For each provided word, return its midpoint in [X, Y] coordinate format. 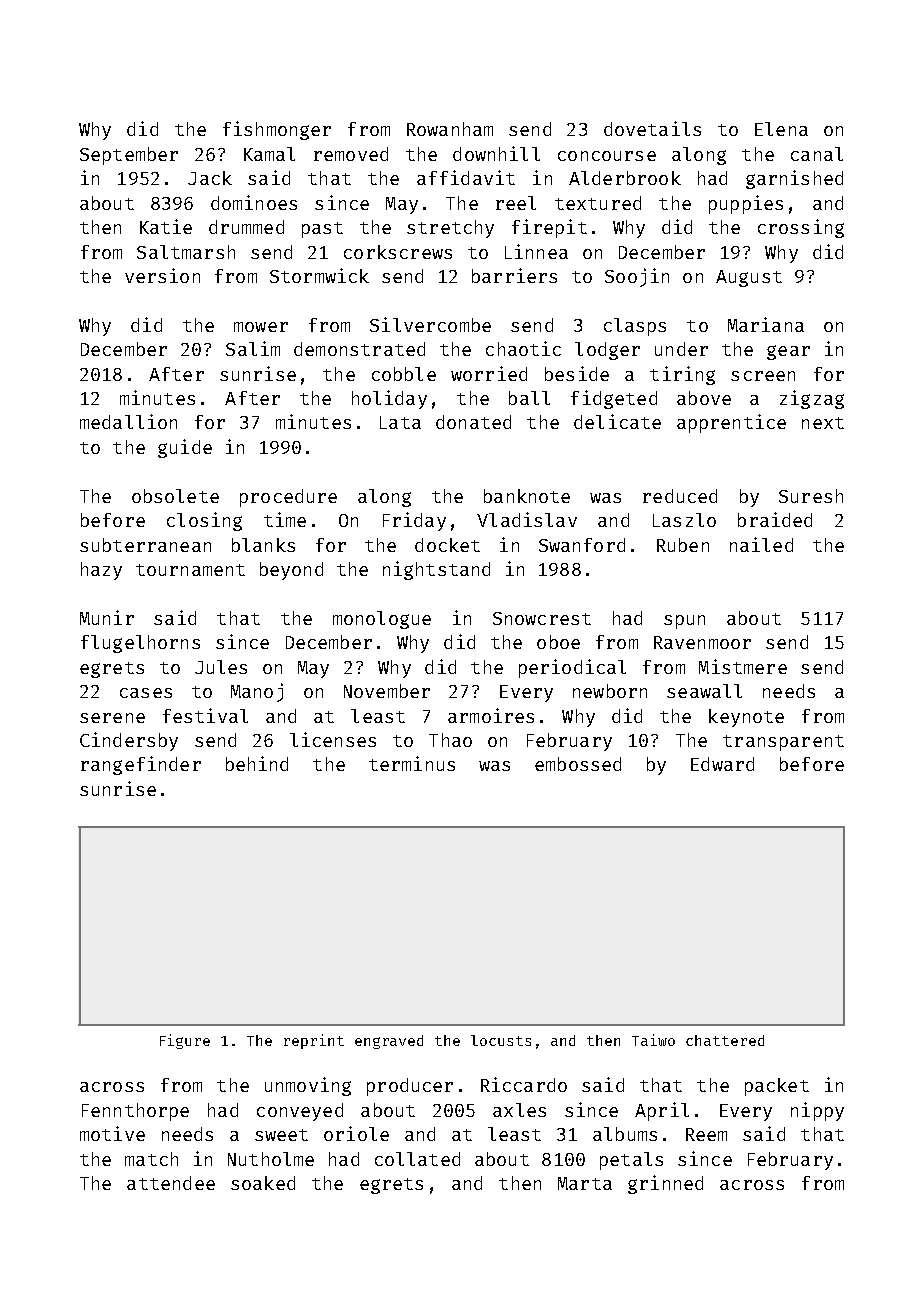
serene [112, 718]
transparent [783, 743]
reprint [314, 1041]
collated [417, 1159]
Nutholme [271, 1159]
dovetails [652, 128]
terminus [412, 763]
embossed [578, 764]
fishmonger [277, 130]
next [823, 423]
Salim [253, 348]
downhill [496, 153]
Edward [722, 764]
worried [489, 373]
